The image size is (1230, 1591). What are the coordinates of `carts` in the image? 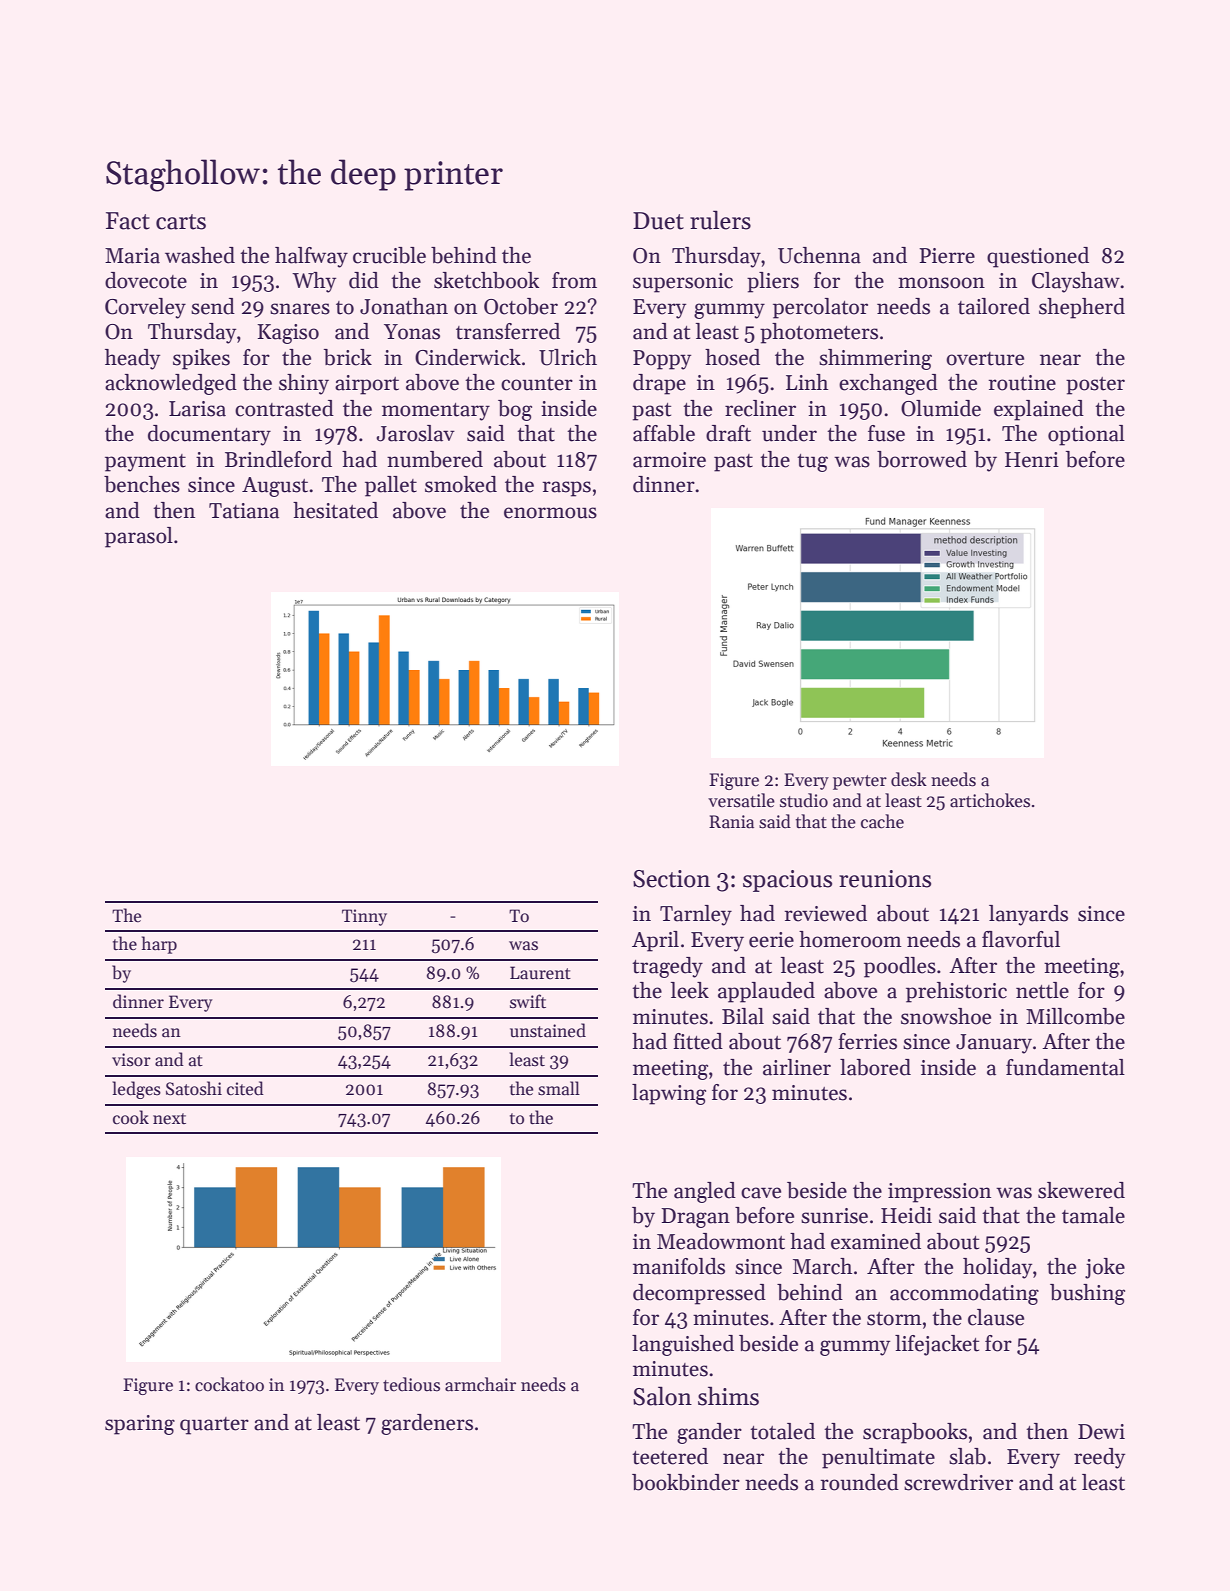 It's located at (181, 222).
